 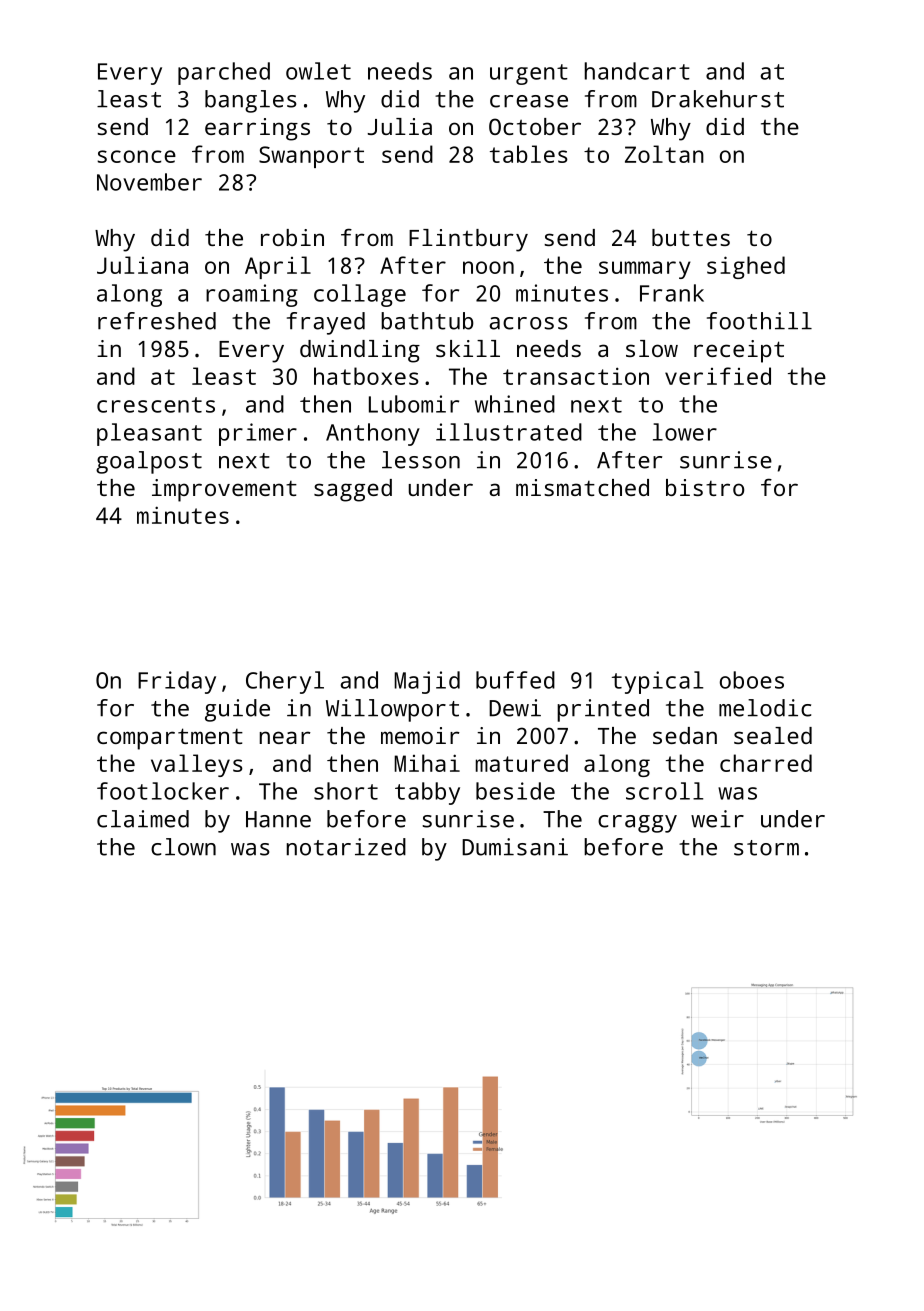 I want to click on clown, so click(x=183, y=847).
